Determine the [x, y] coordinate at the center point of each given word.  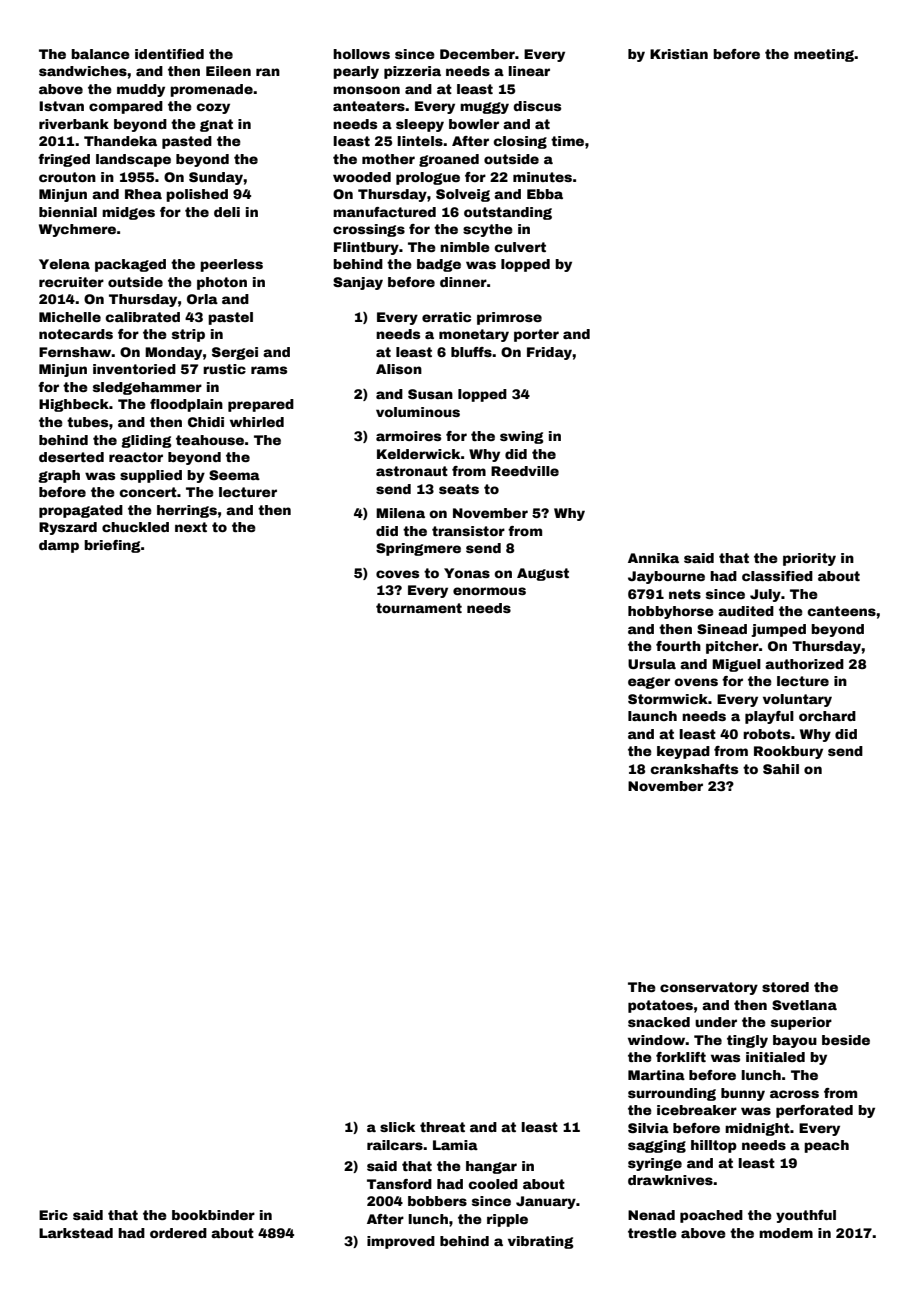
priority [809, 559]
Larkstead [76, 1233]
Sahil [781, 769]
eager [649, 683]
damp [59, 546]
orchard [827, 716]
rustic [224, 369]
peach [826, 1146]
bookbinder [213, 1215]
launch [652, 716]
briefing [112, 546]
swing [522, 437]
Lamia [455, 1145]
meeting [824, 55]
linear [529, 71]
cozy [213, 108]
